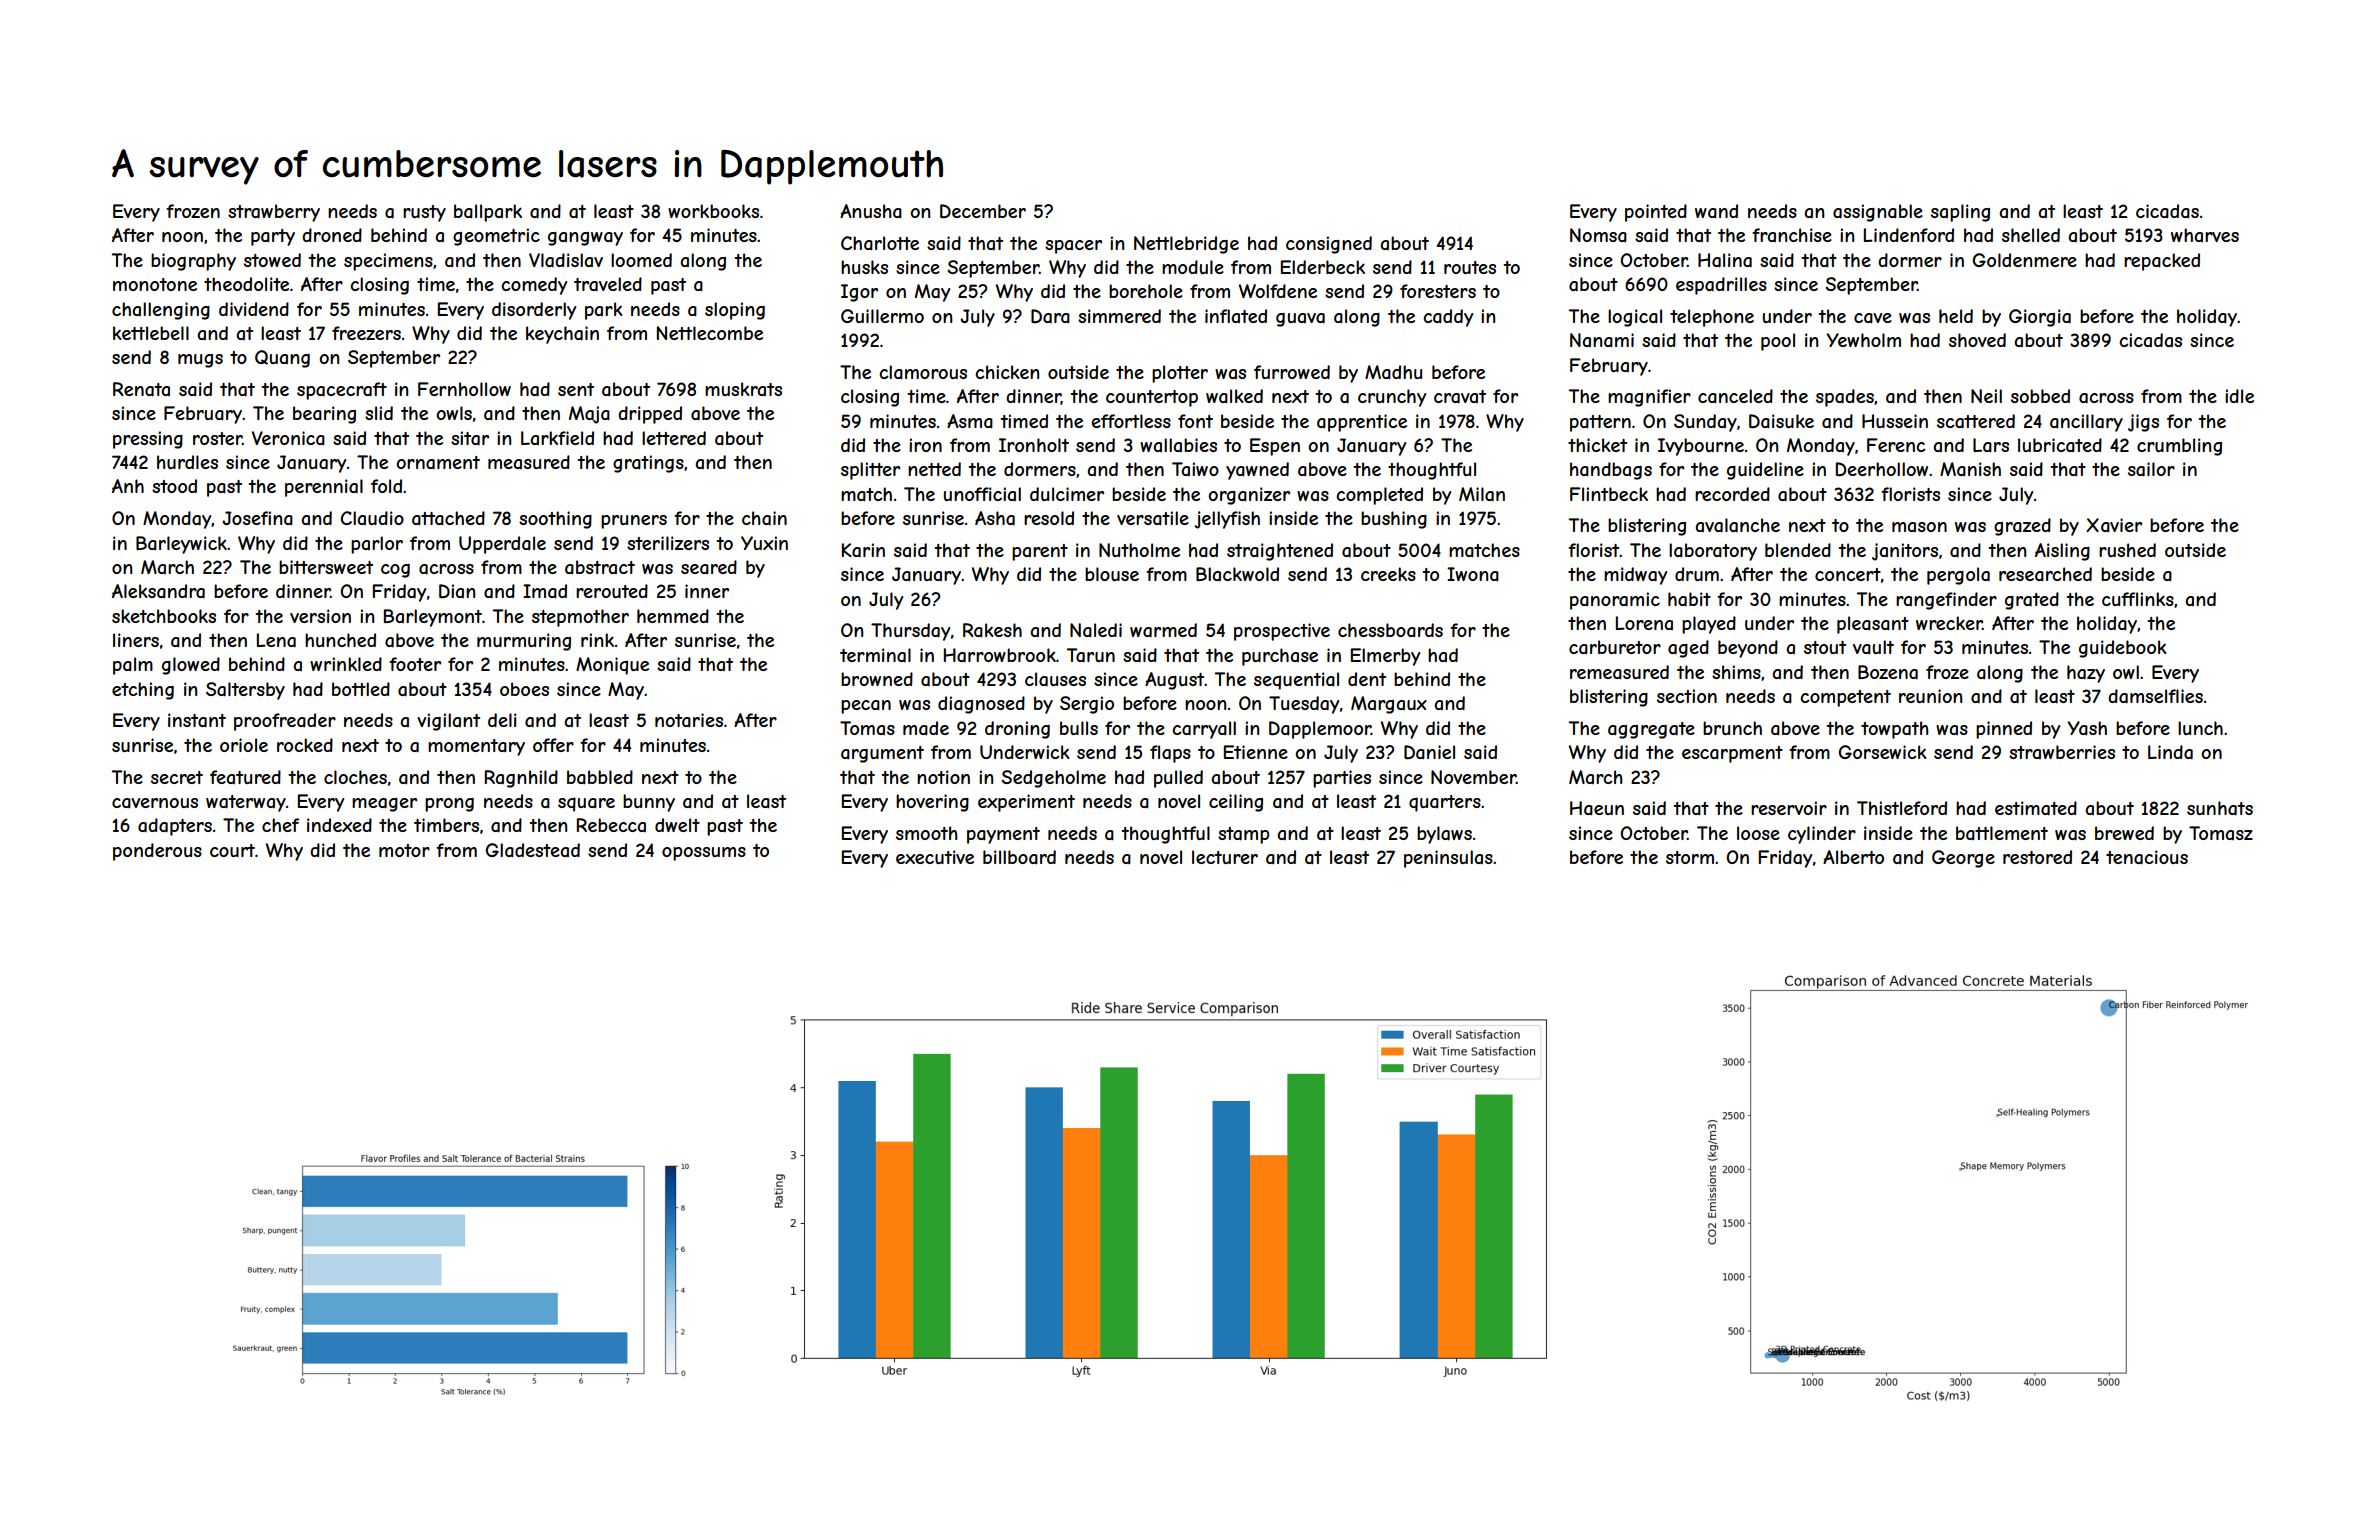 Image resolution: width=2368 pixels, height=1532 pixels. I want to click on parent, so click(1040, 552).
